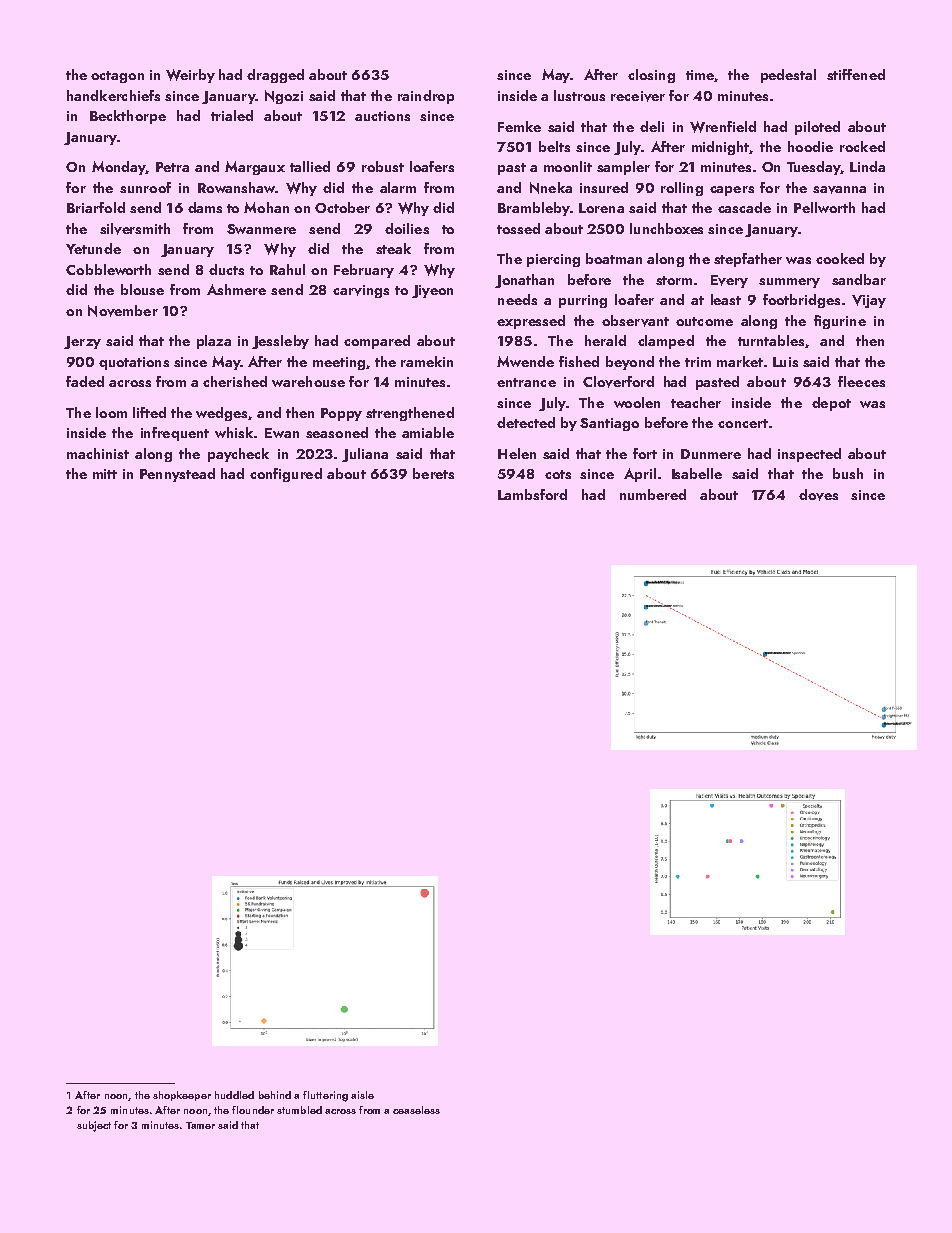  Describe the element at coordinates (519, 126) in the screenshot. I see `Femke` at that location.
